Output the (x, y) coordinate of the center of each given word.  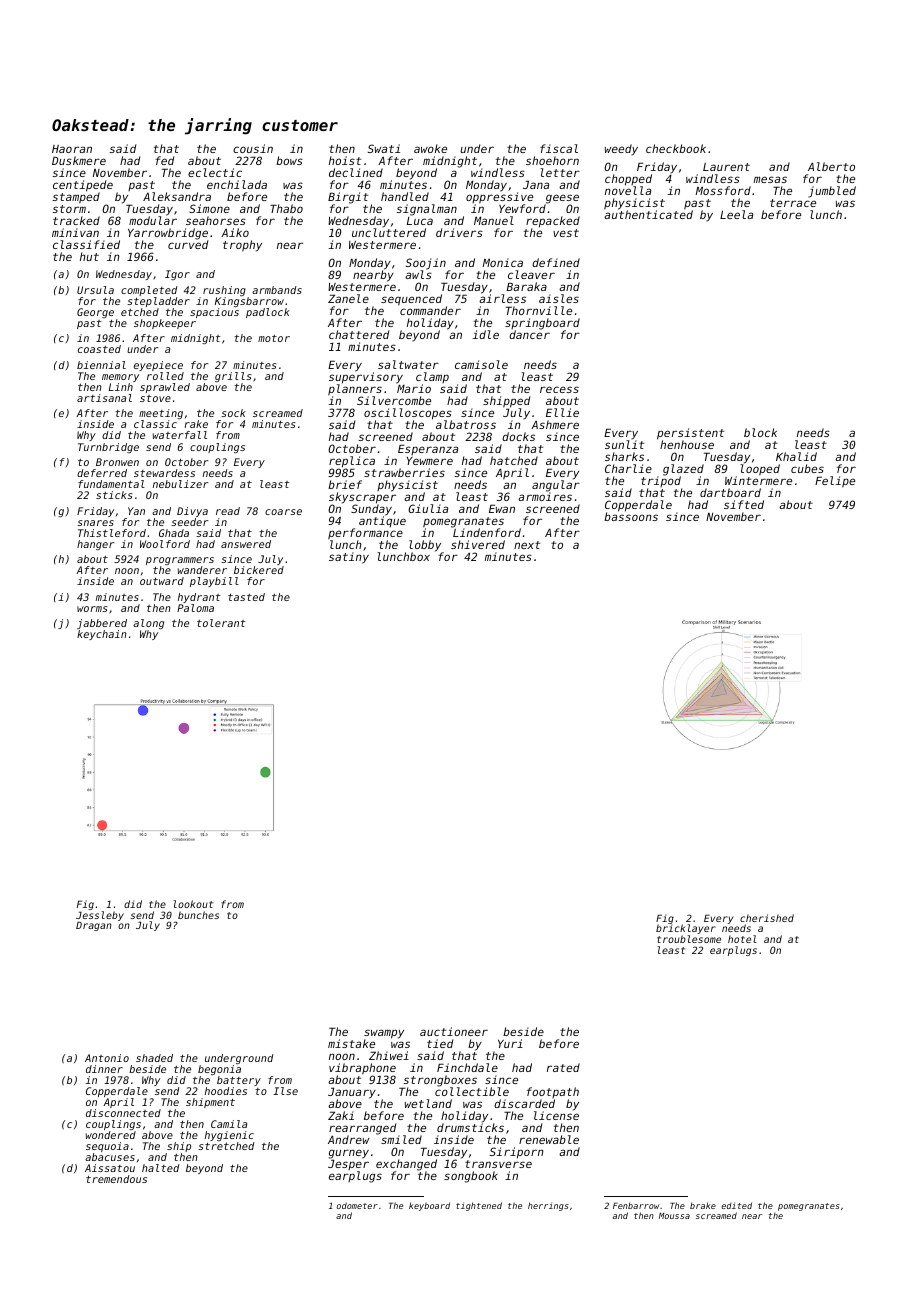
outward (162, 581)
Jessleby (100, 916)
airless (502, 299)
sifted (744, 504)
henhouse (687, 445)
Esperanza (428, 449)
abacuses (110, 1157)
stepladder (158, 302)
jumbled (832, 192)
